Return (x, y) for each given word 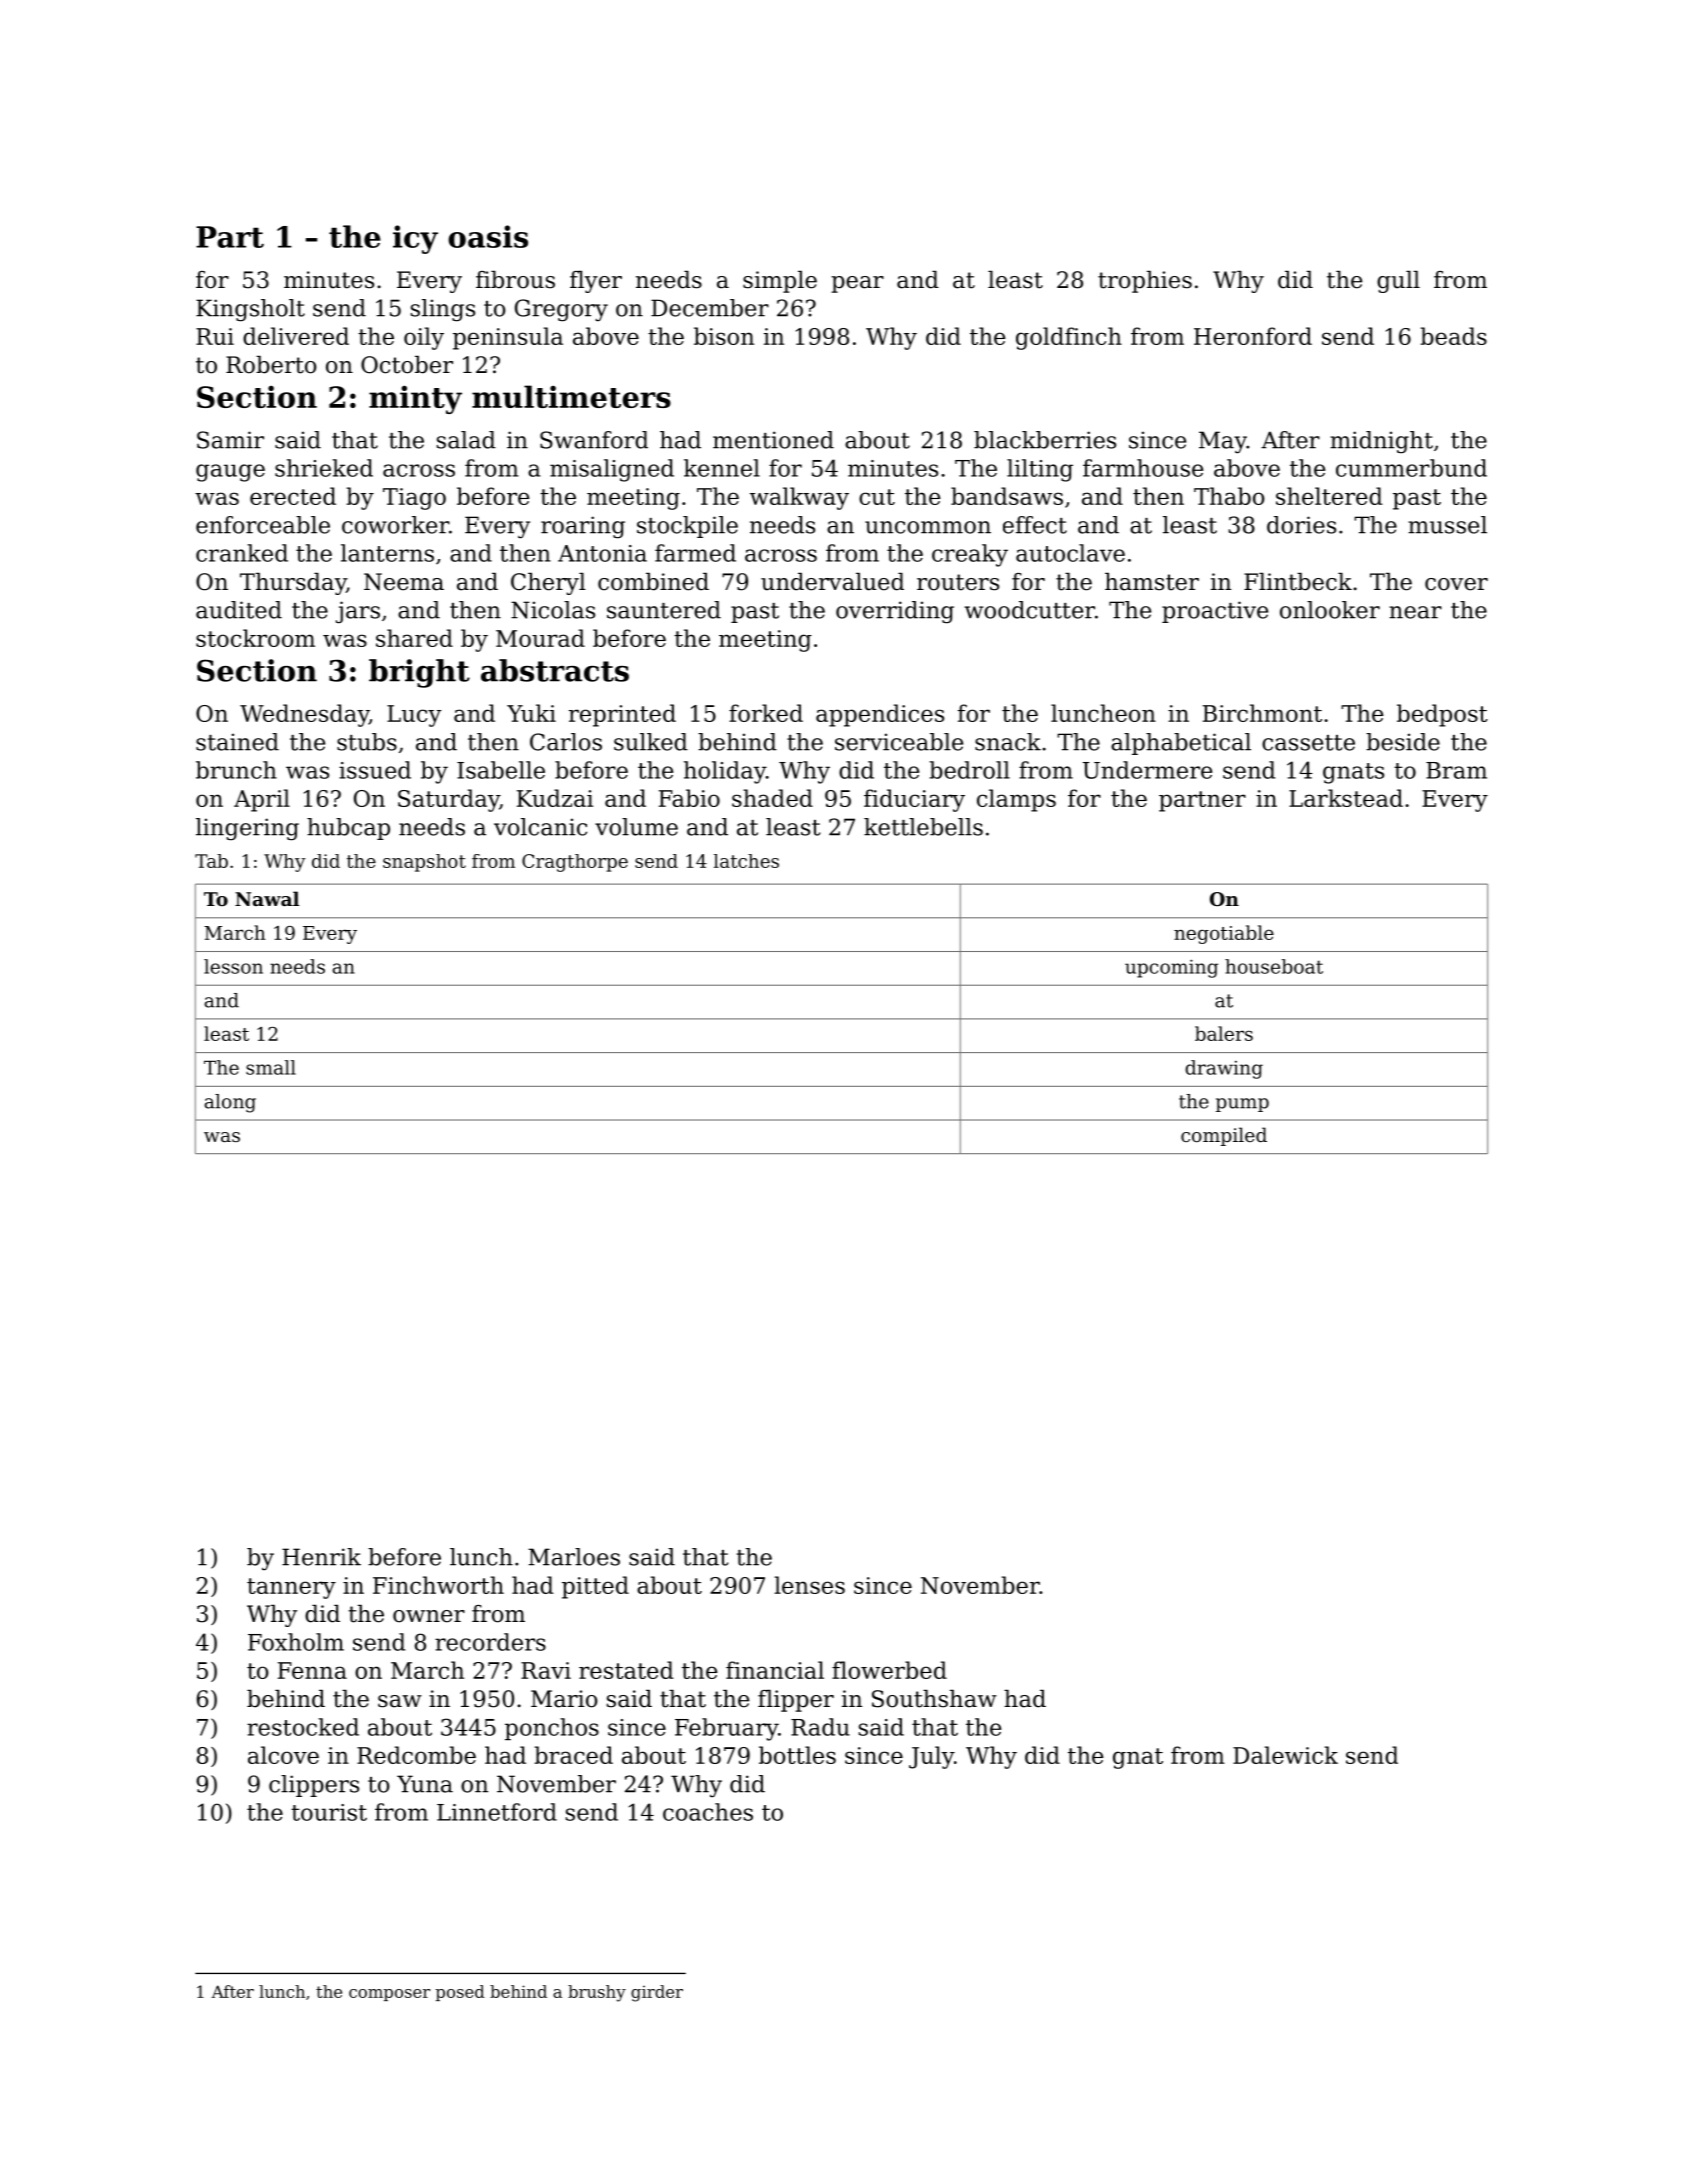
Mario (564, 1699)
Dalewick (1285, 1755)
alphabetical (1181, 744)
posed (460, 1993)
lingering (247, 829)
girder (657, 1993)
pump (1242, 1105)
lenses (809, 1585)
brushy (597, 1993)
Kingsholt (250, 310)
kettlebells (923, 827)
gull (1398, 282)
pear (857, 284)
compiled (1224, 1136)
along (230, 1103)
